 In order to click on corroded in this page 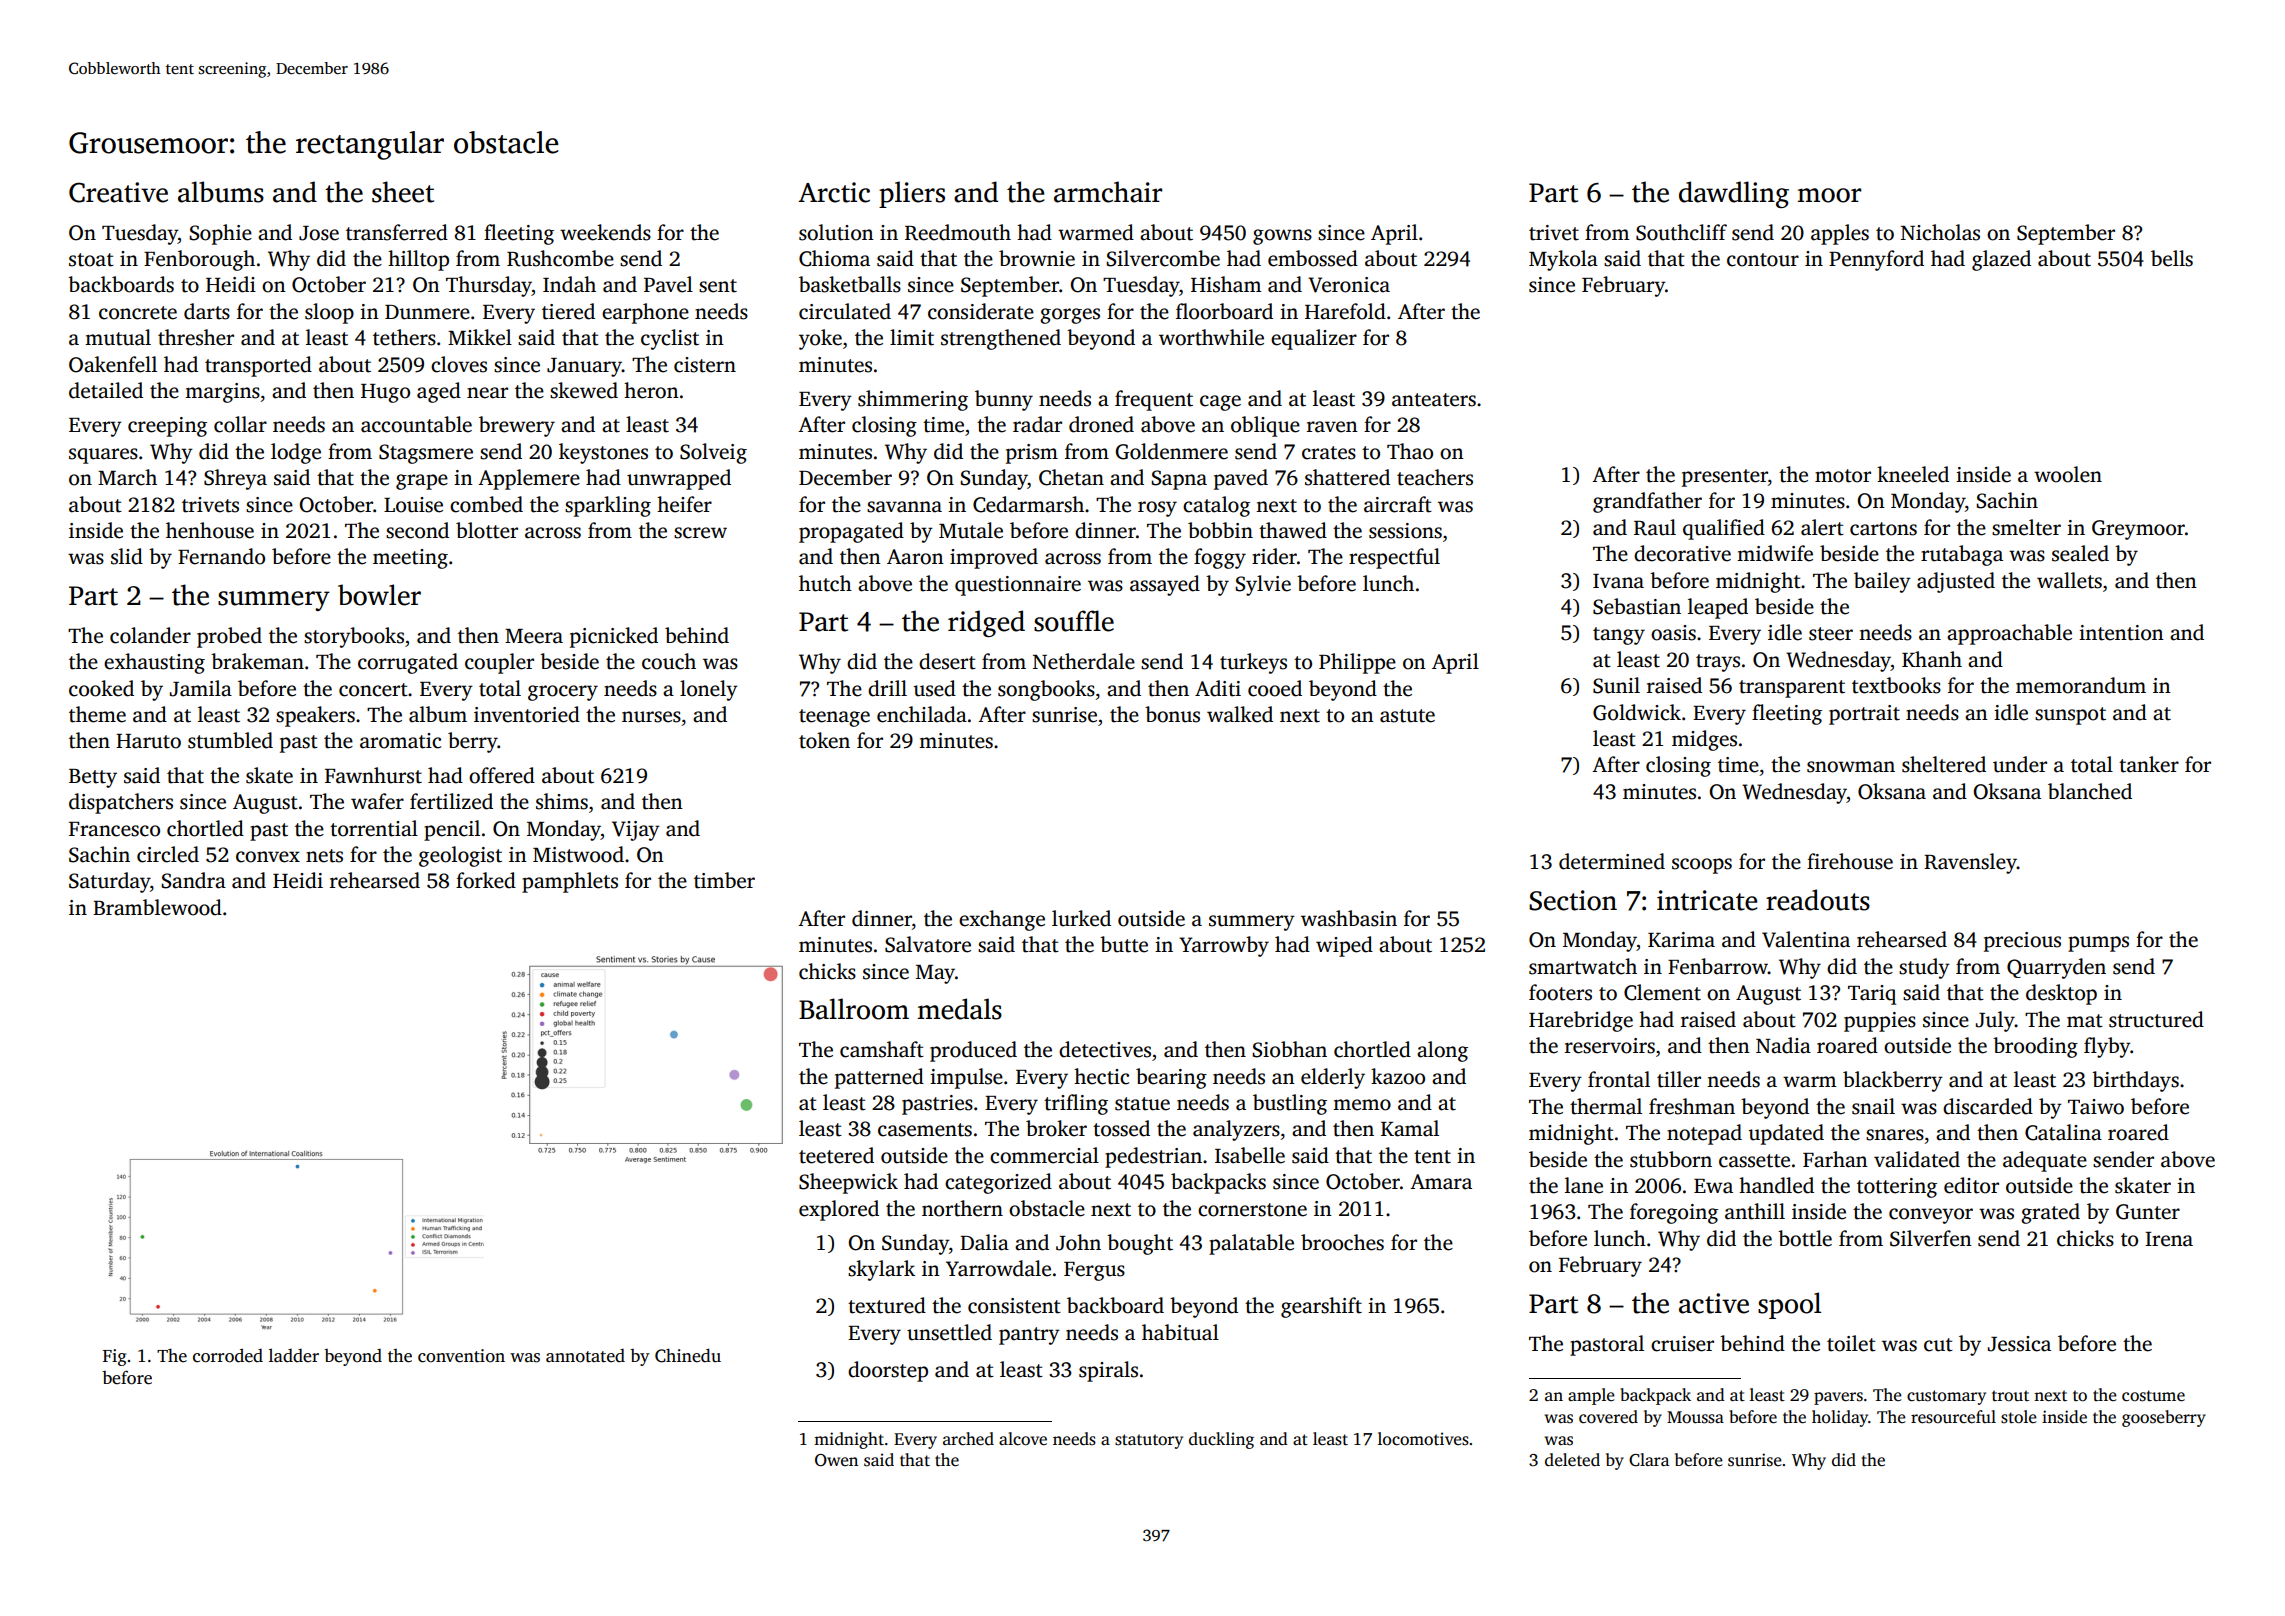, I will do `click(228, 1355)`.
